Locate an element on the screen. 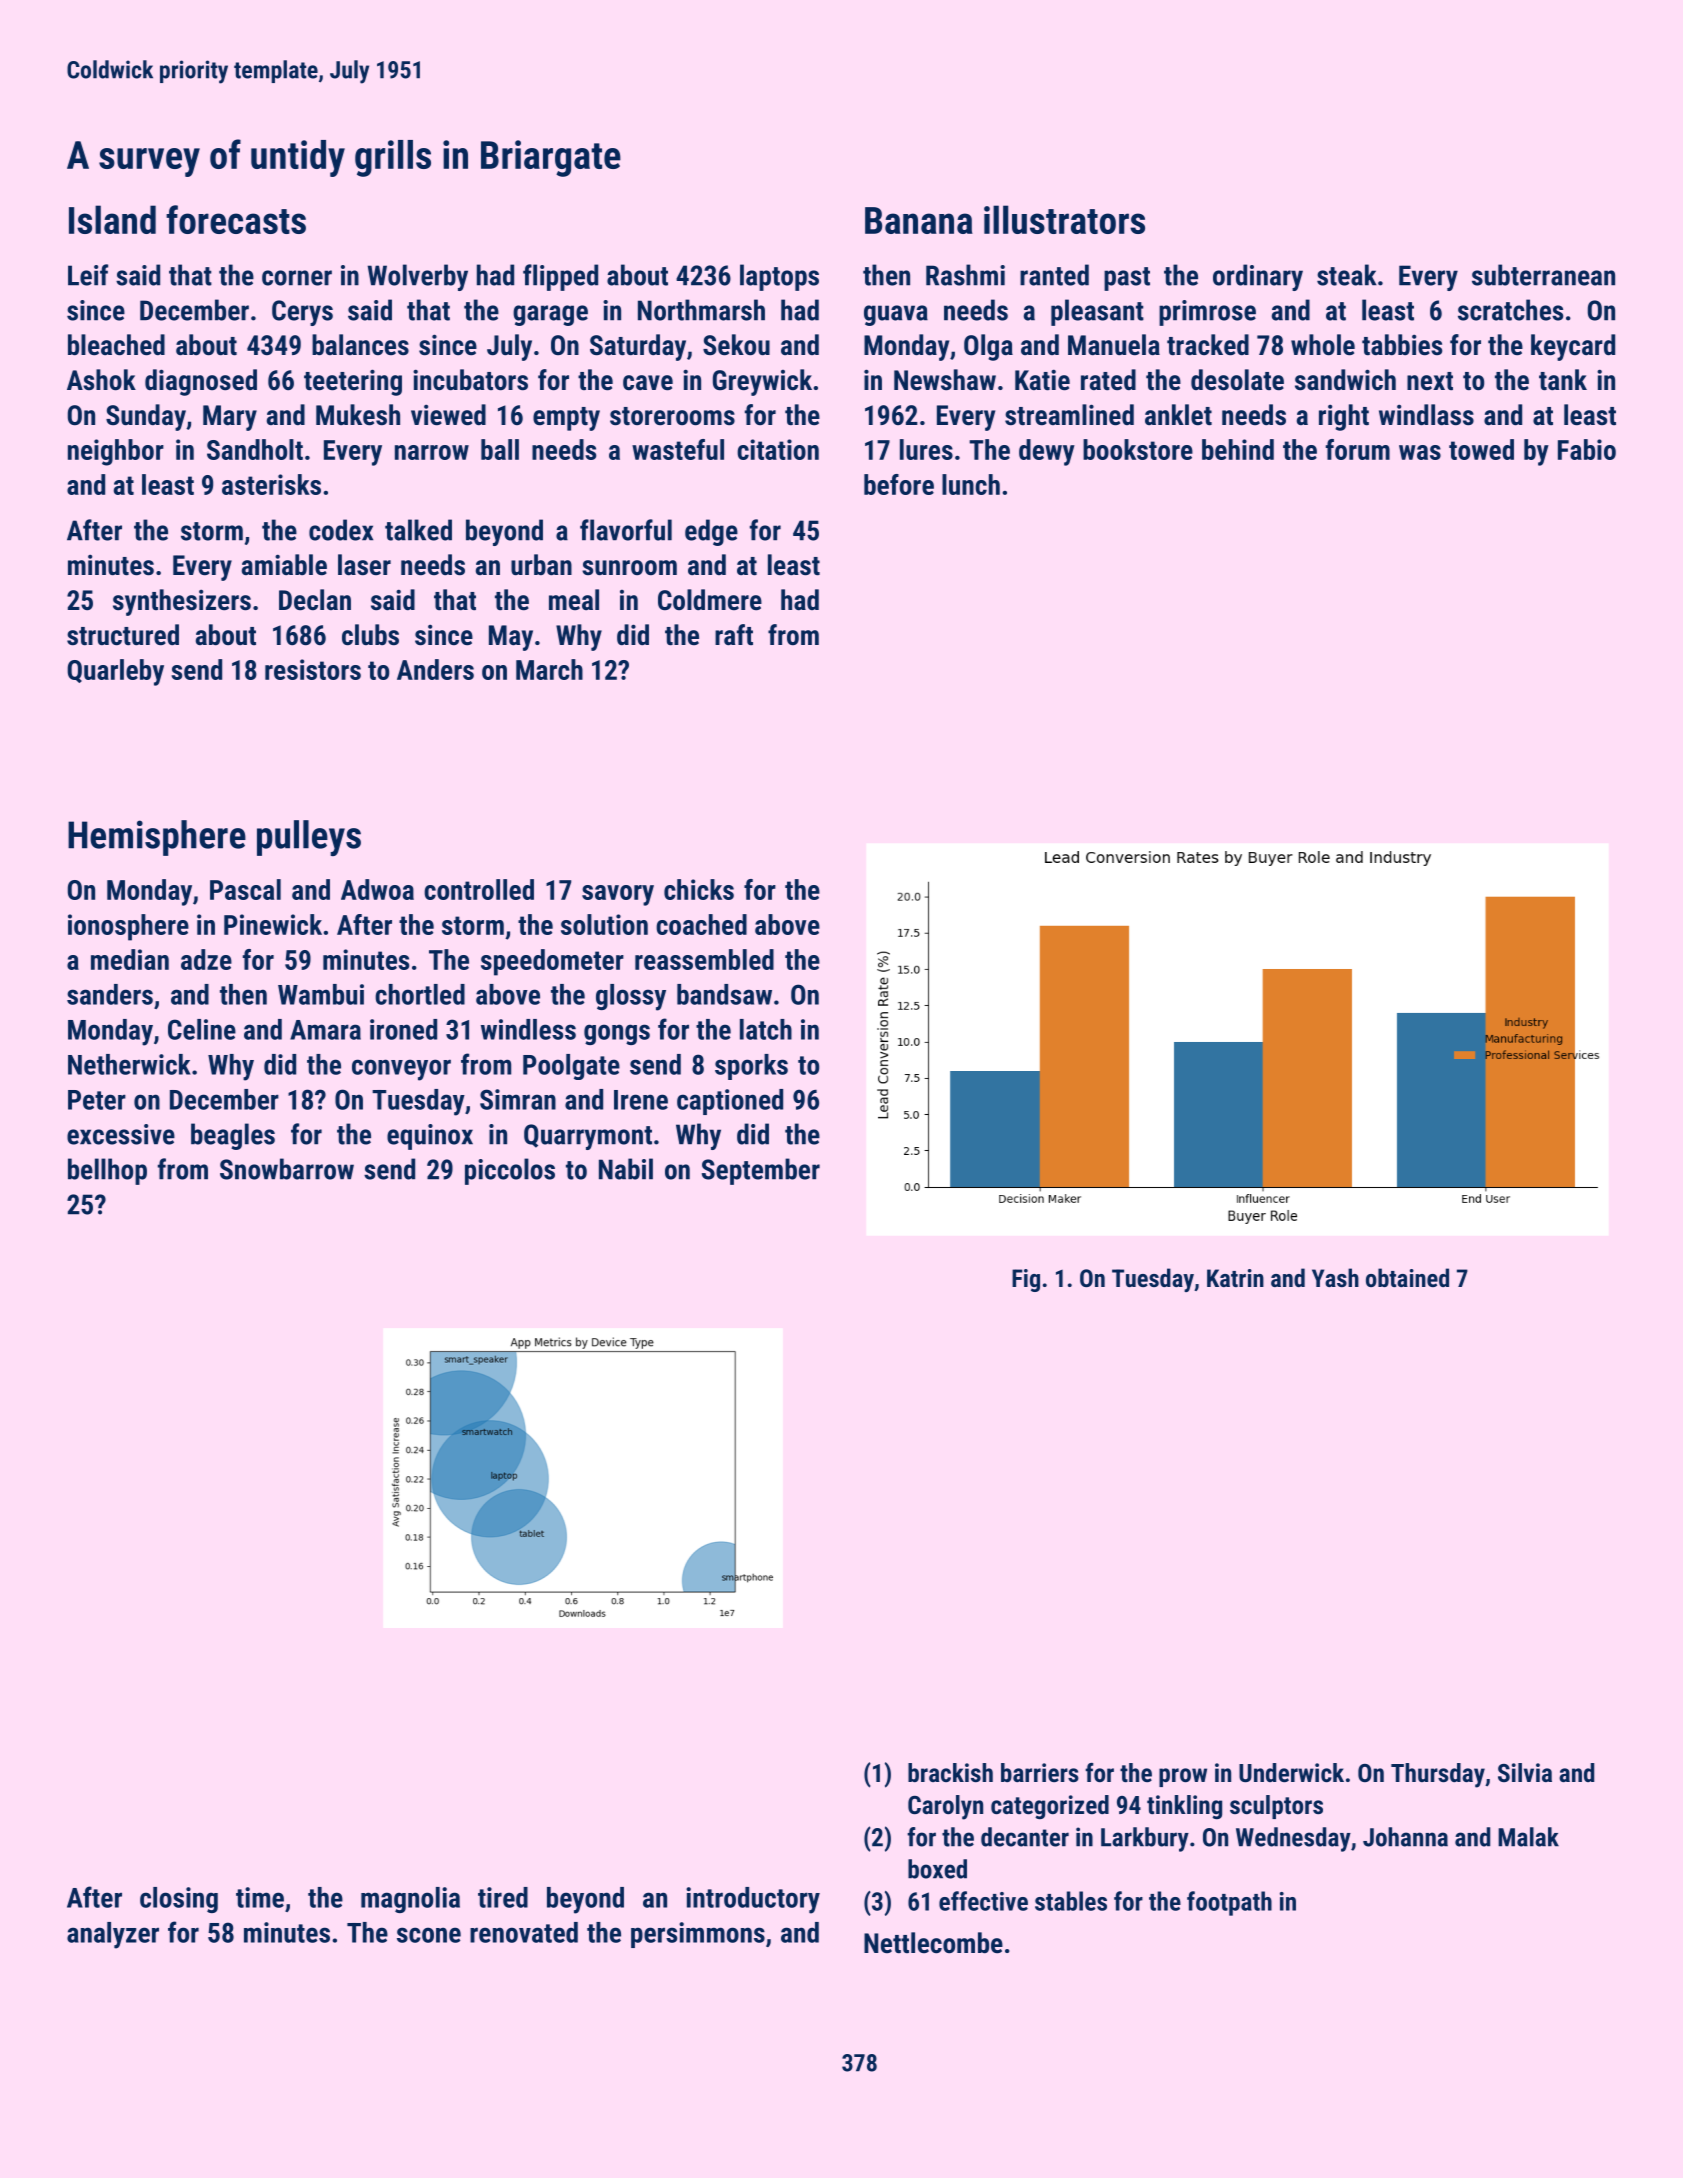 Image resolution: width=1683 pixels, height=2178 pixels. Quarleby is located at coordinates (115, 672).
